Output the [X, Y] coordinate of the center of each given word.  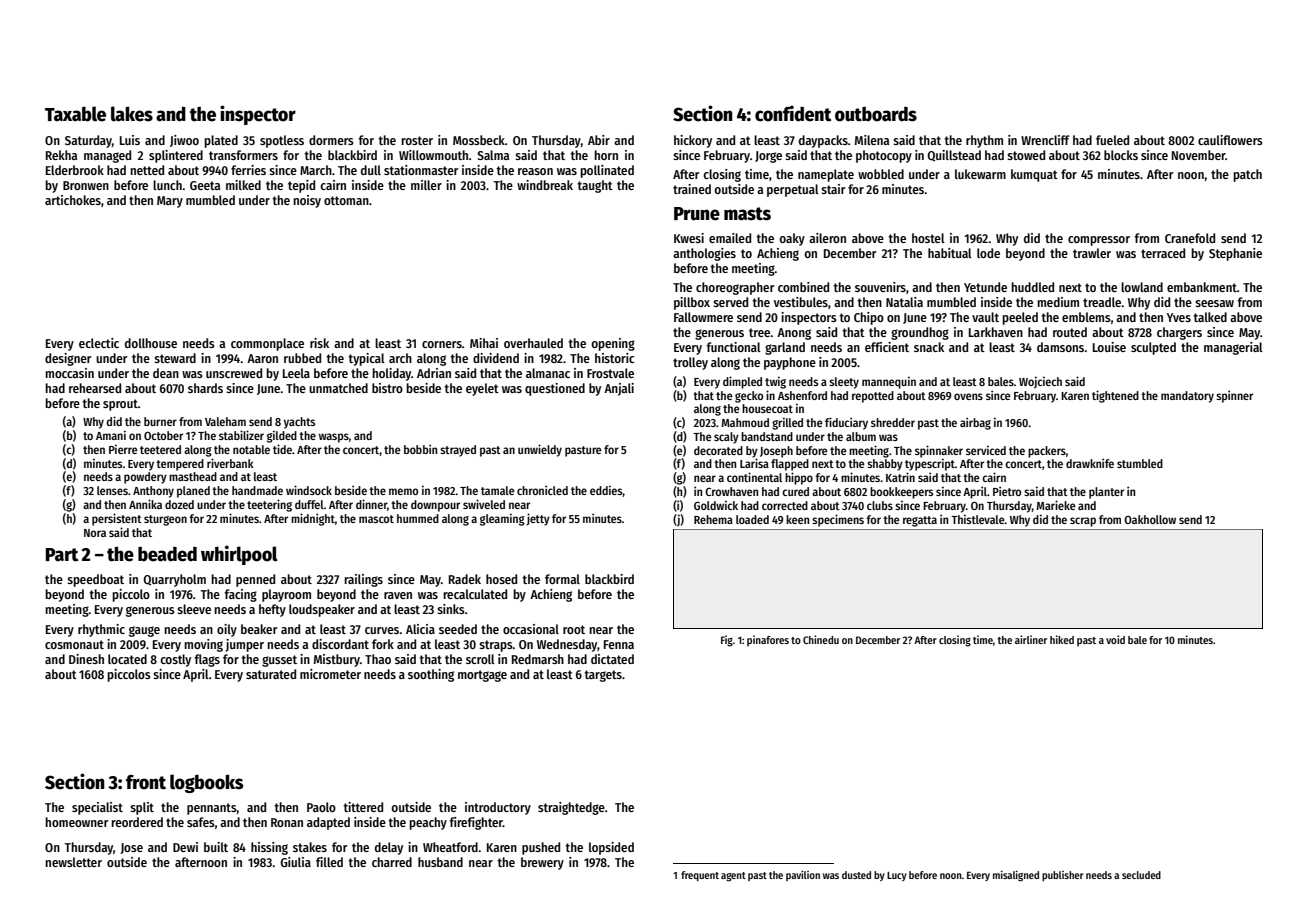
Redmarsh [538, 659]
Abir [599, 140]
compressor [1099, 241]
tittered [363, 807]
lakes [132, 114]
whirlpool [239, 555]
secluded [1141, 875]
